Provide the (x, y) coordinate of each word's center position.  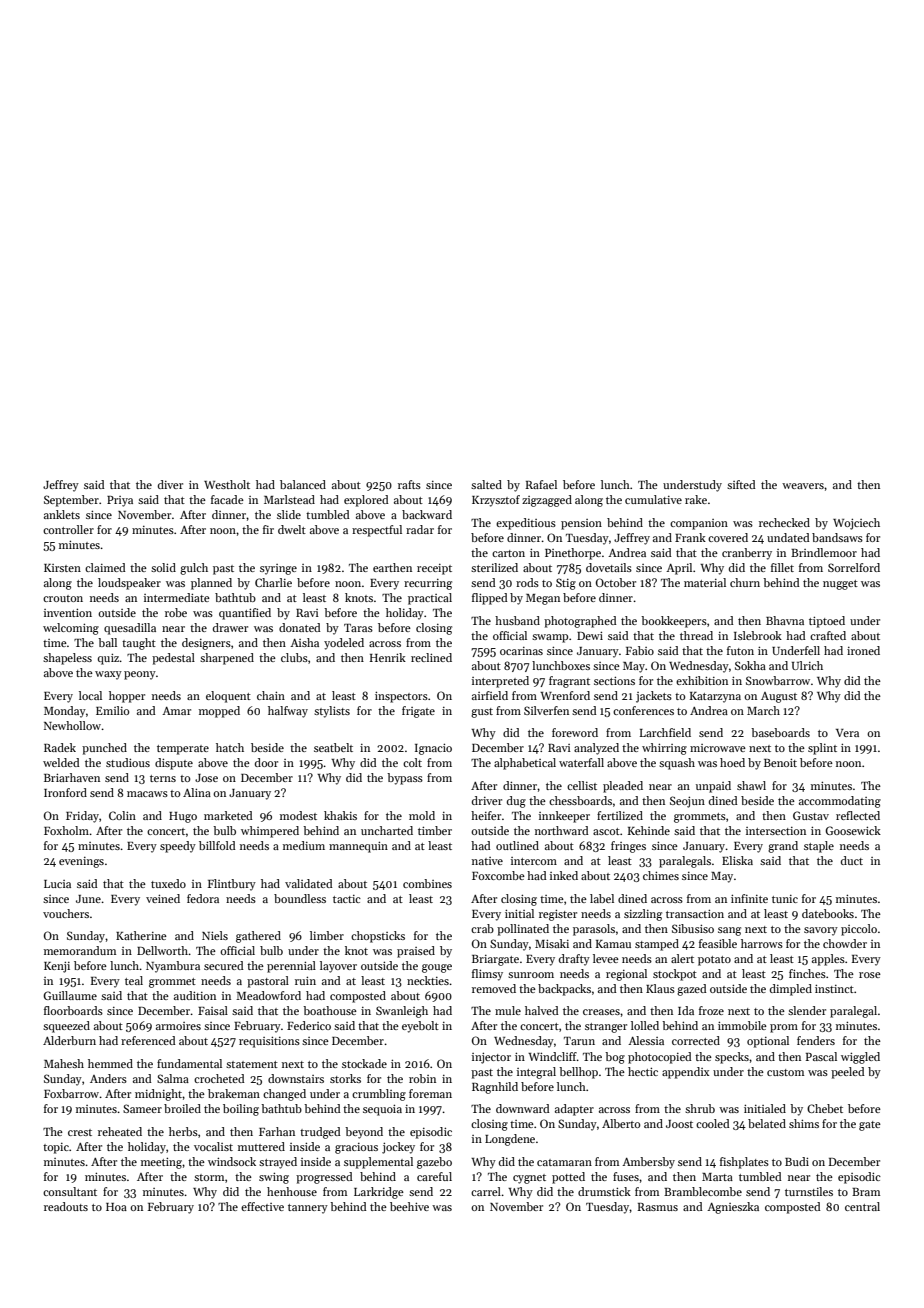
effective (262, 1206)
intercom (534, 861)
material (705, 582)
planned (211, 584)
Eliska (737, 860)
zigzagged (547, 501)
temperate (183, 750)
